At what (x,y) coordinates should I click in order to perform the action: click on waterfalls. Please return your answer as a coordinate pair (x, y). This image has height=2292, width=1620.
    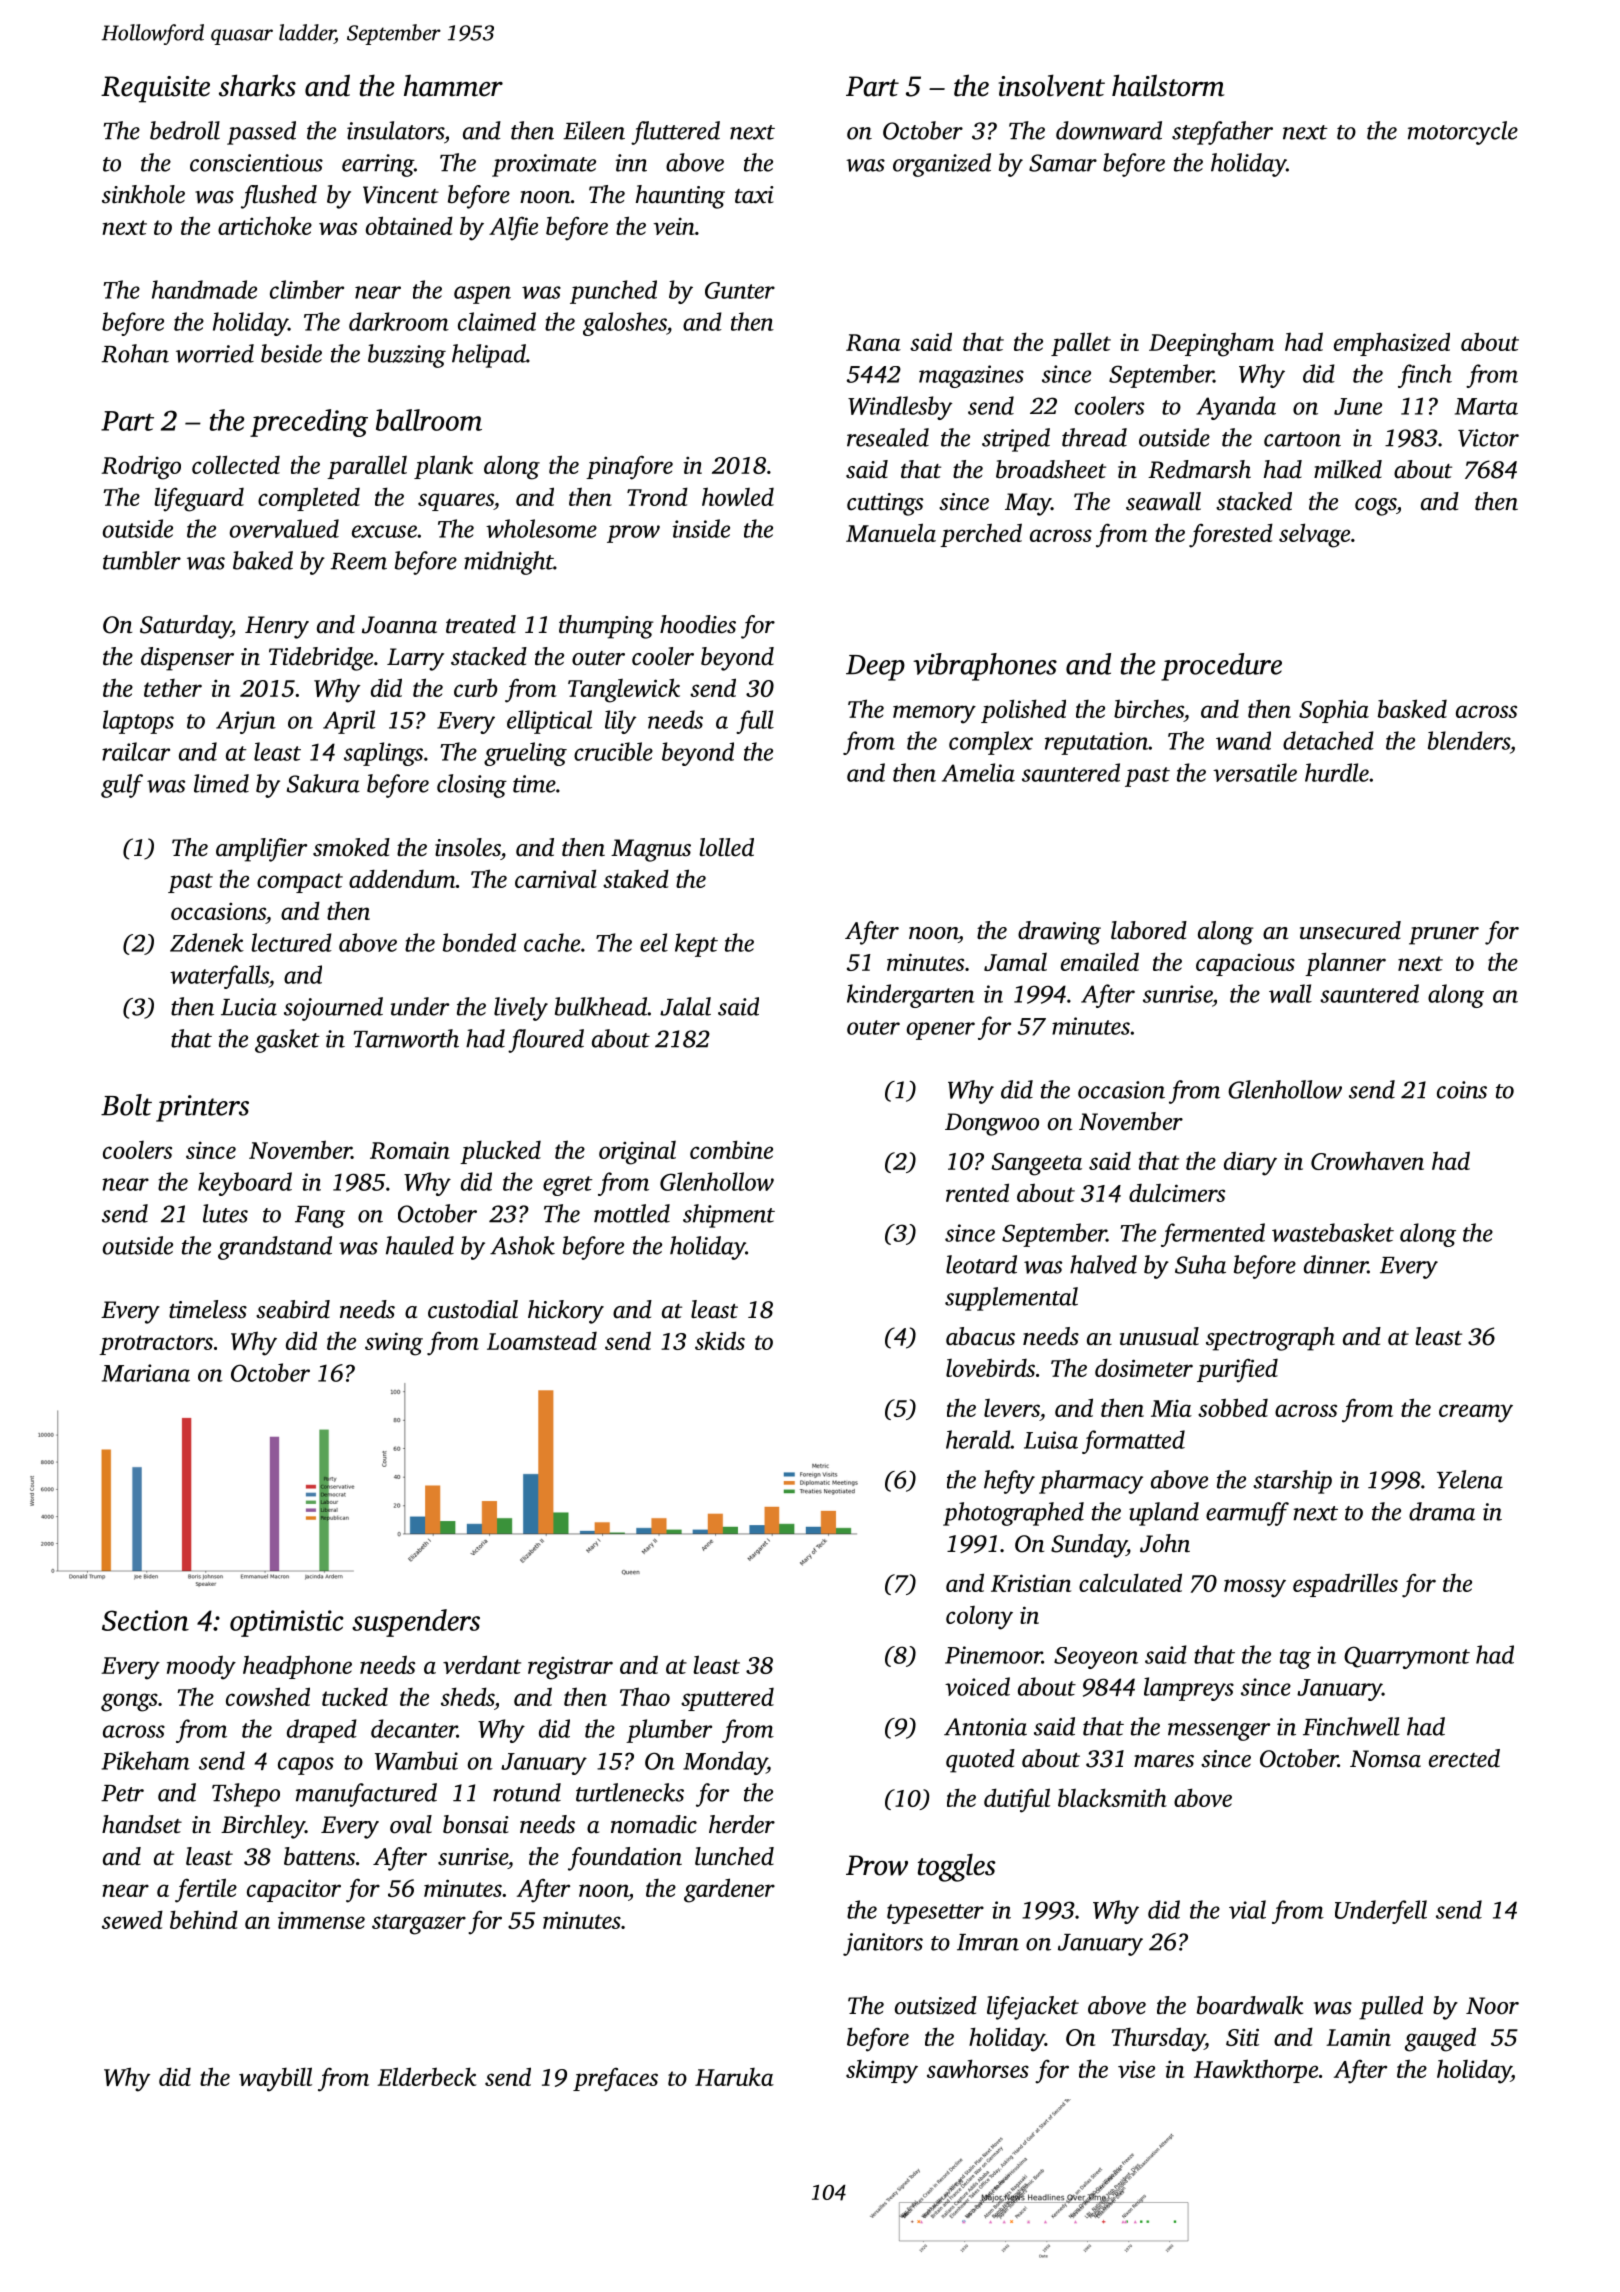
    Looking at the image, I should click on (219, 977).
